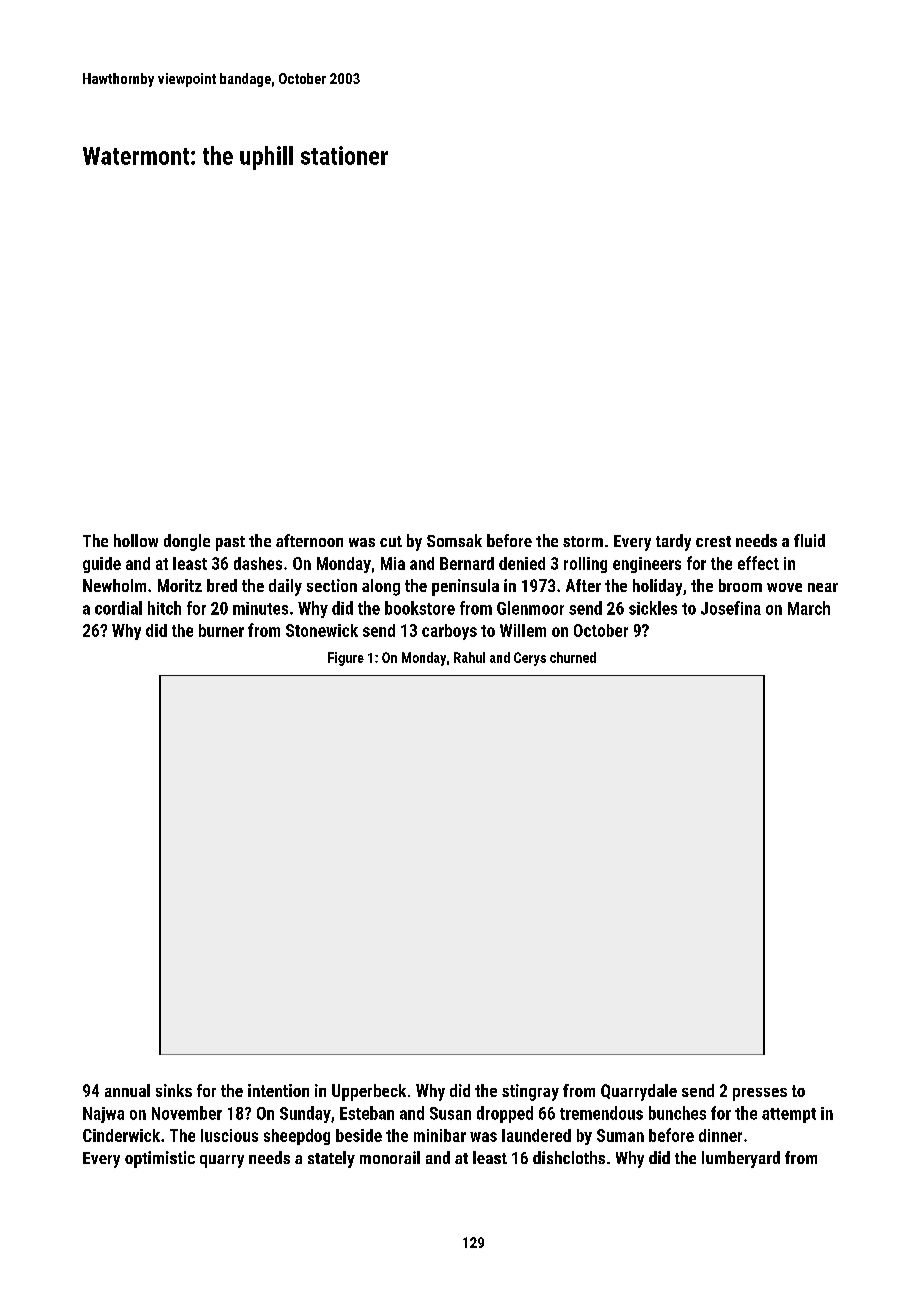  What do you see at coordinates (573, 657) in the page?
I see `churned` at bounding box center [573, 657].
